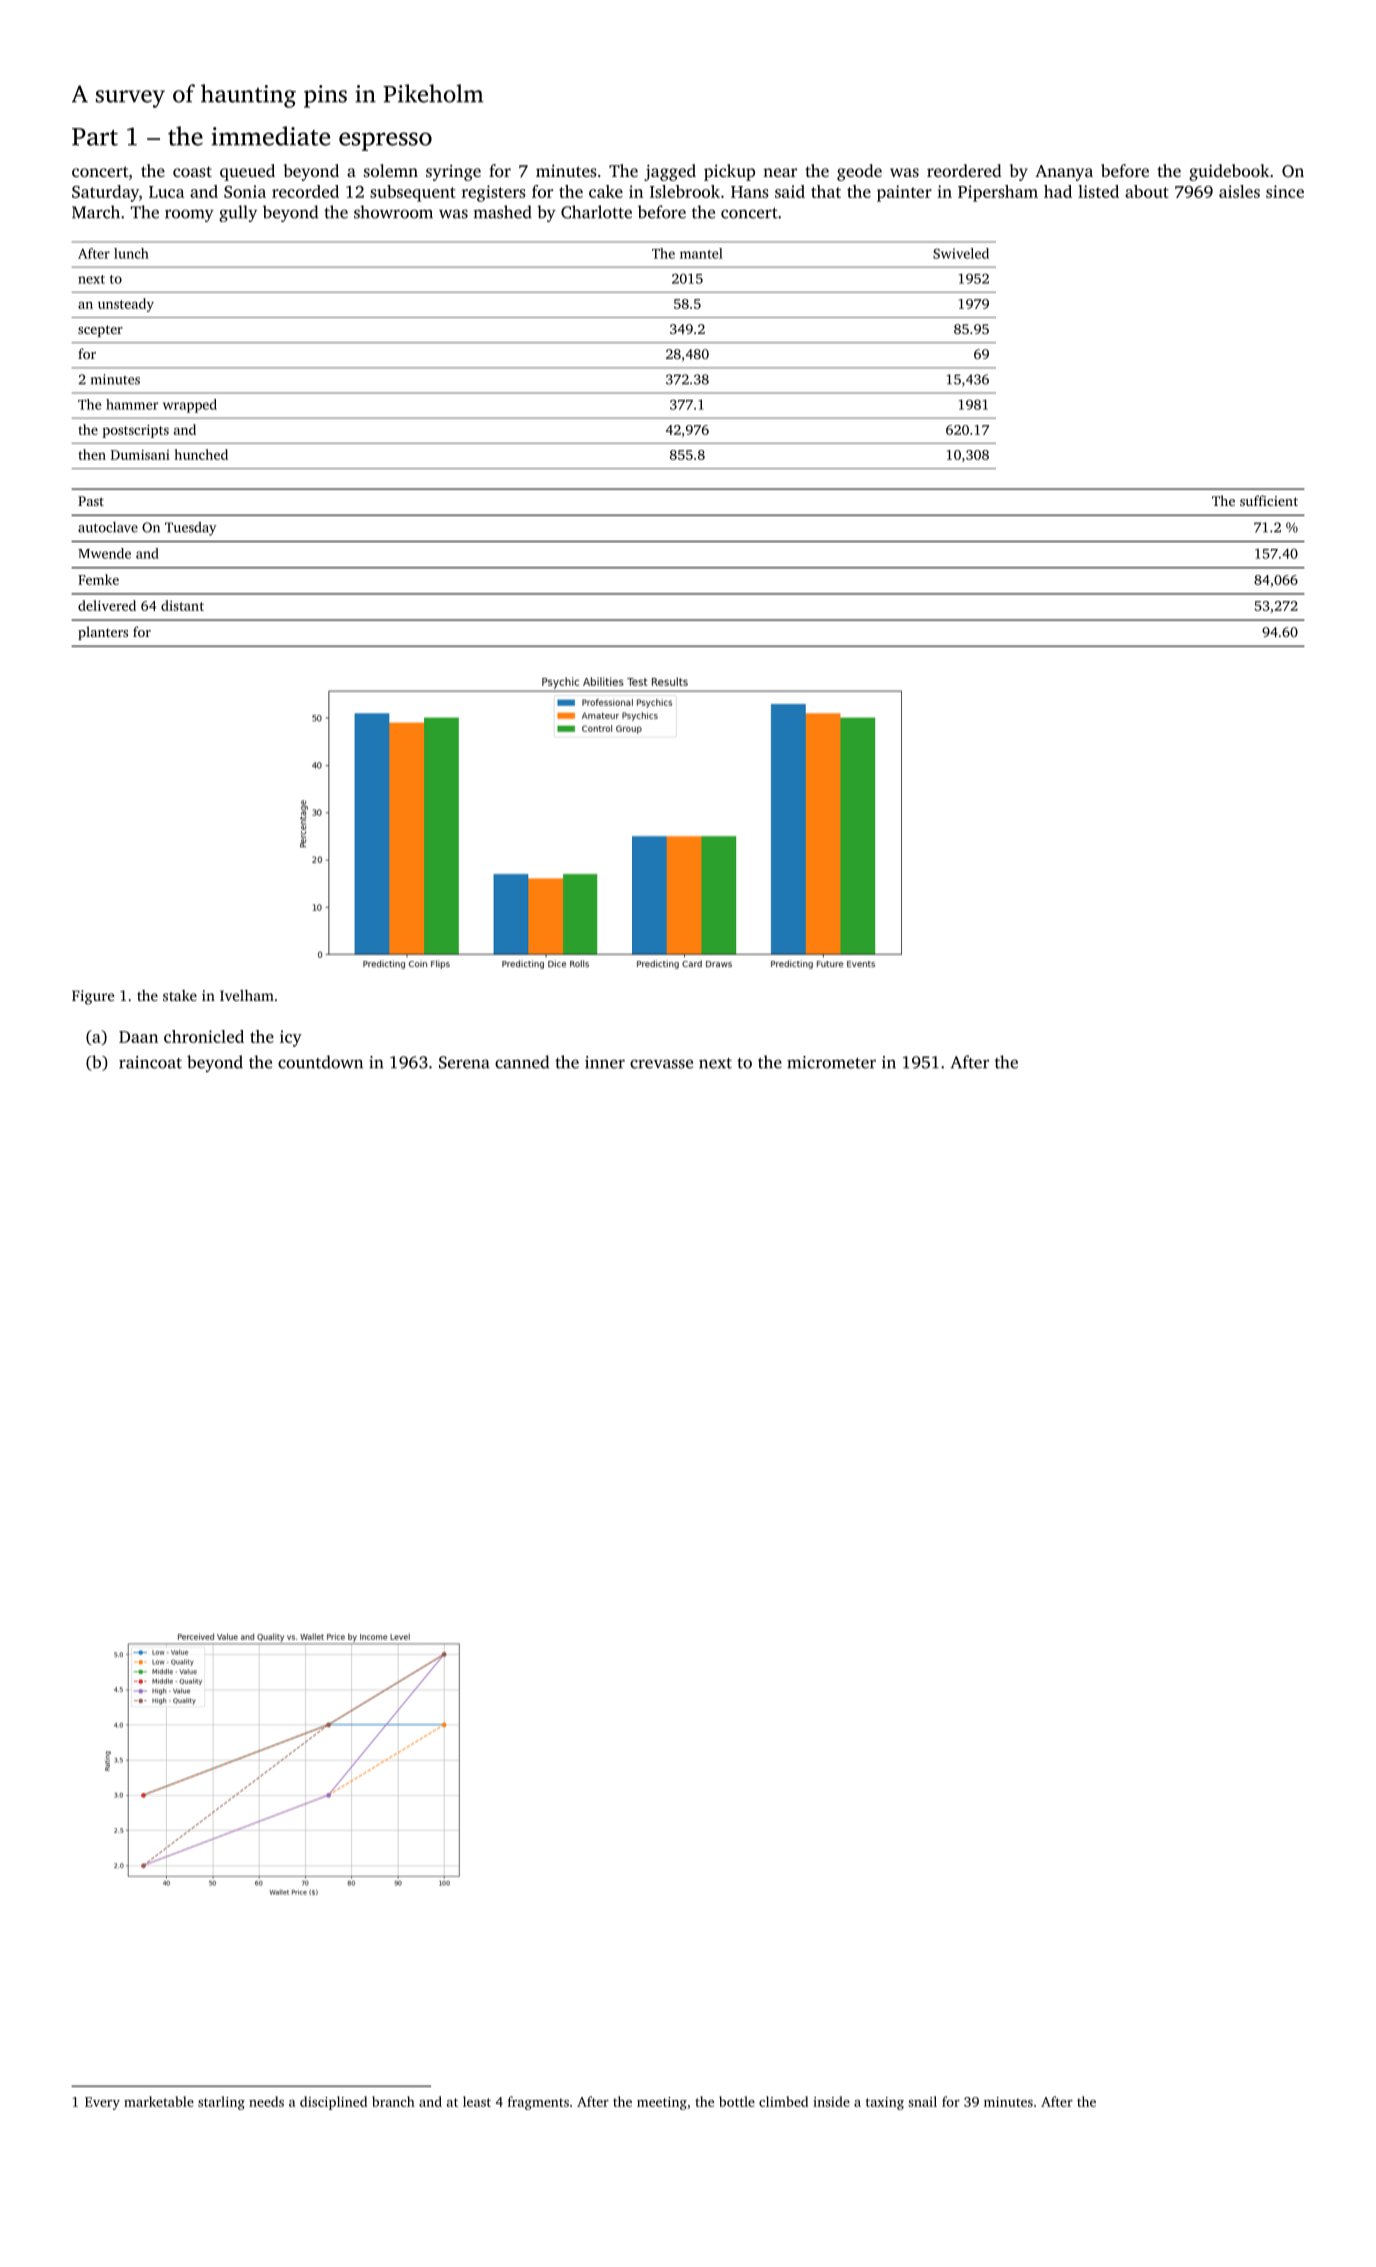  What do you see at coordinates (522, 1062) in the page?
I see `canned` at bounding box center [522, 1062].
